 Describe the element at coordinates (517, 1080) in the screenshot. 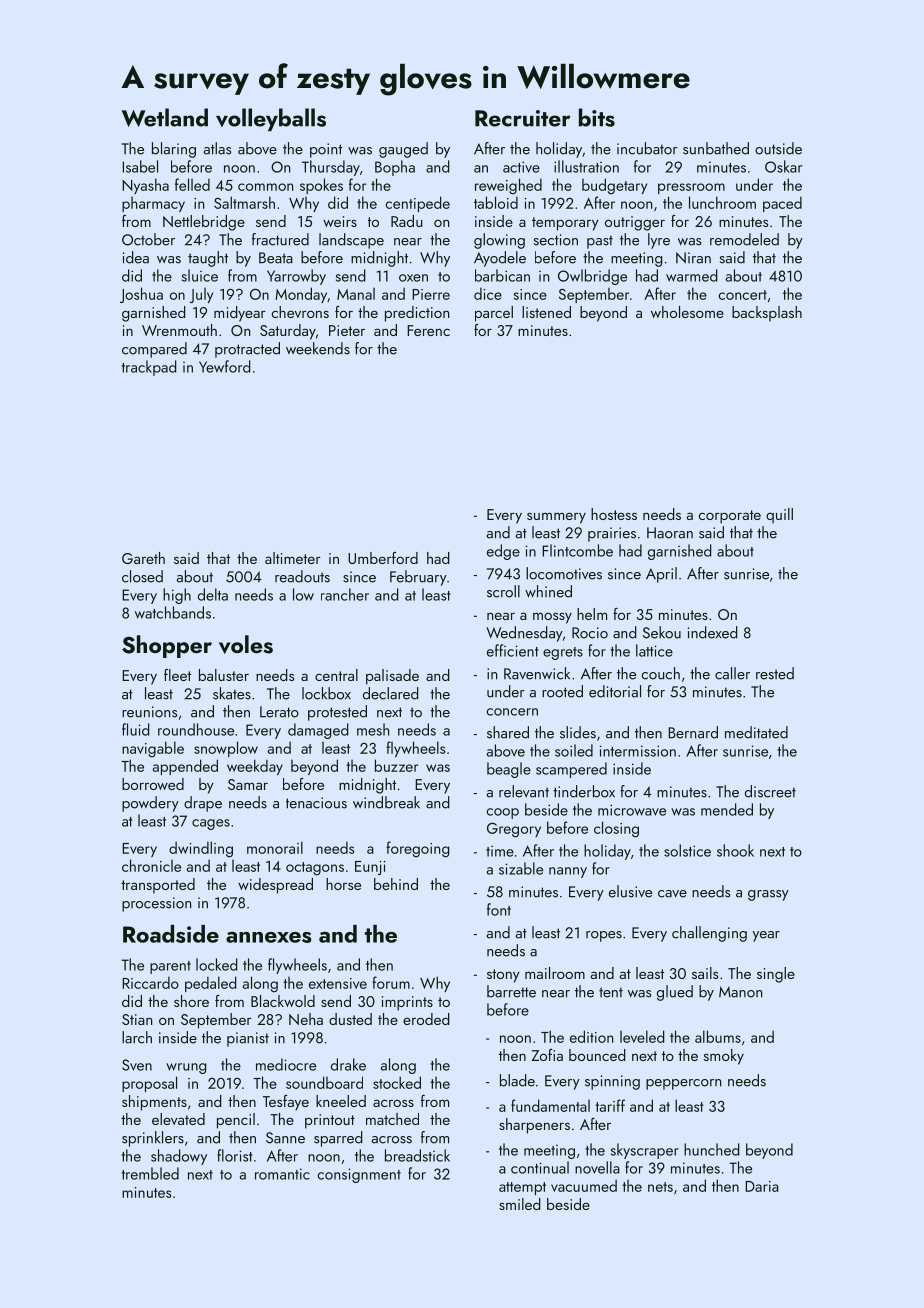

I see `blade` at that location.
